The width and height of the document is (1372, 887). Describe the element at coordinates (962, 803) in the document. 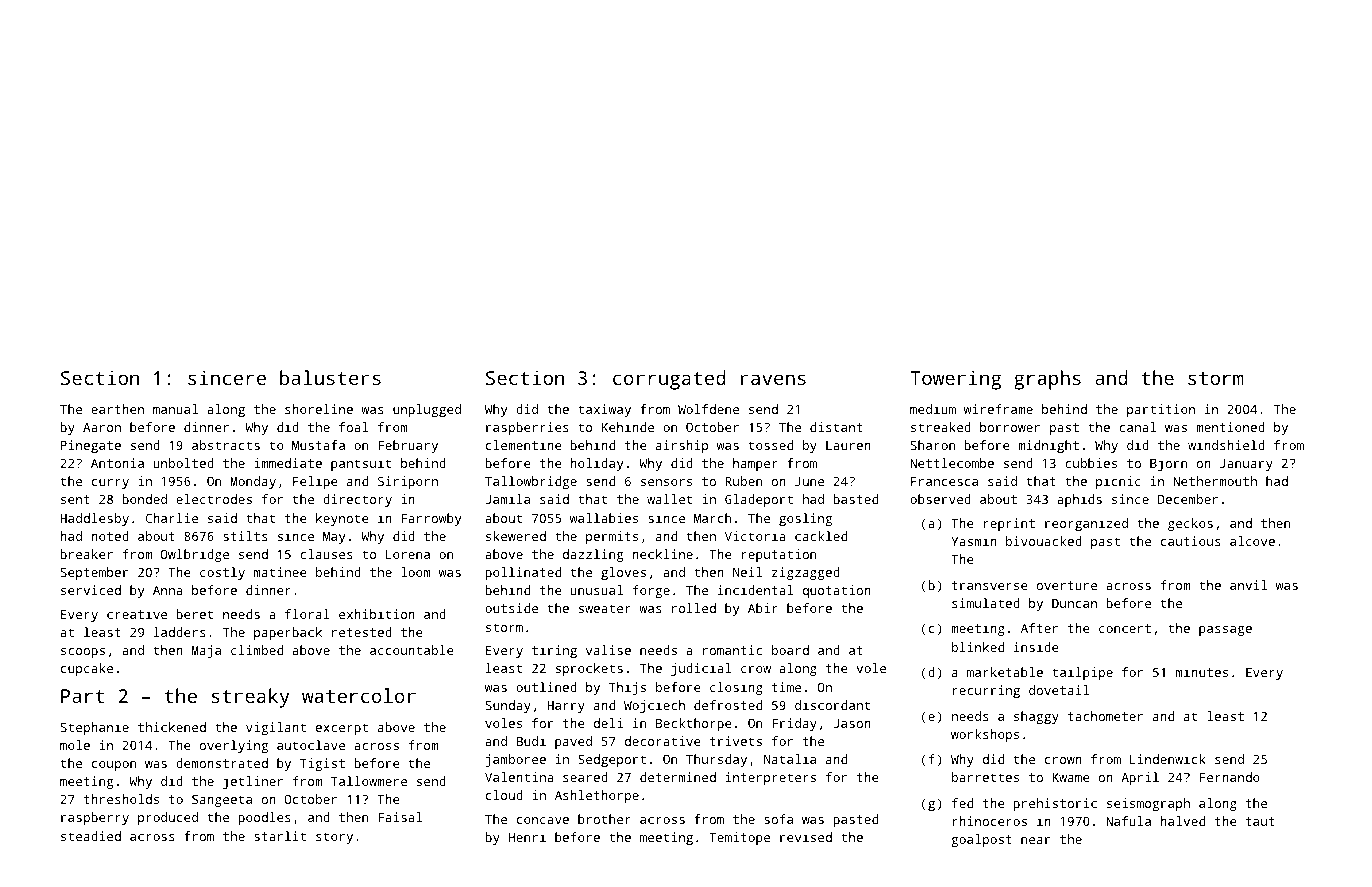

I see `fed` at that location.
